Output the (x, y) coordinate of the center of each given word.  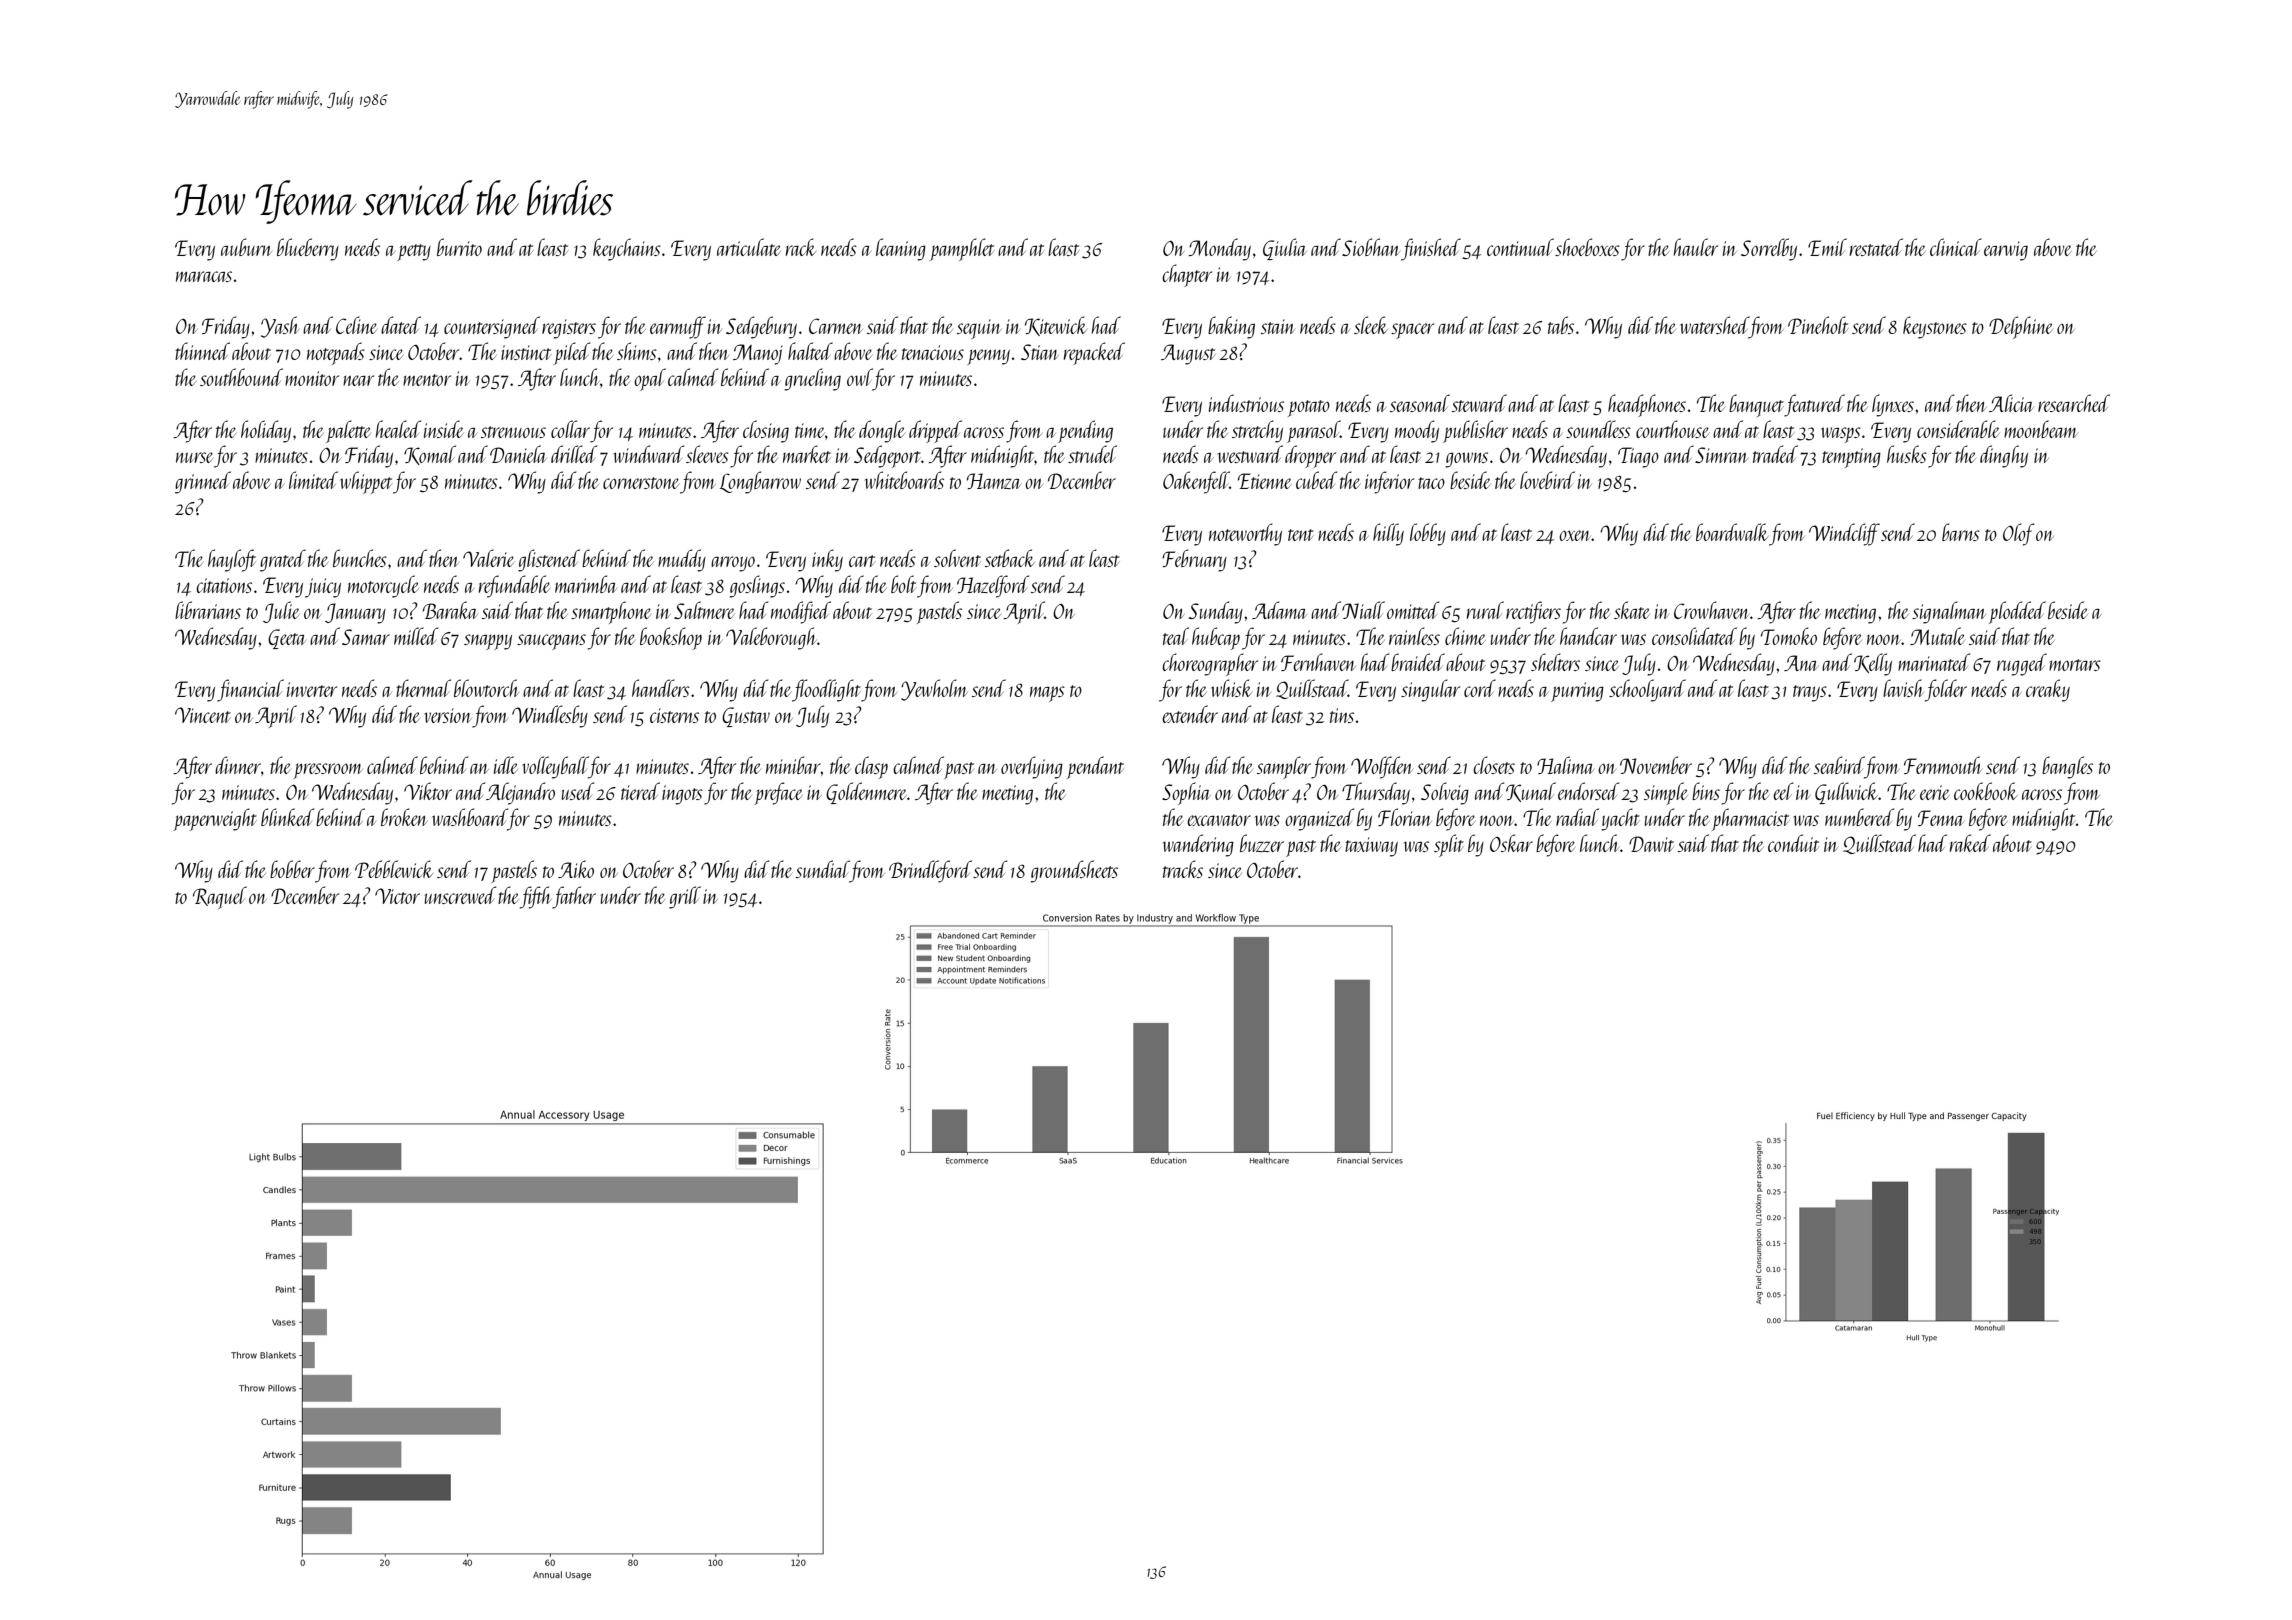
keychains (627, 249)
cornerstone (641, 483)
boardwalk (1732, 532)
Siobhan (1371, 247)
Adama (1279, 610)
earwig (2006, 251)
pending (1085, 431)
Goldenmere (866, 793)
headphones (1647, 405)
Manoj (758, 354)
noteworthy (1245, 534)
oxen (1575, 535)
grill (685, 897)
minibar (793, 765)
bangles (2067, 767)
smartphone (611, 612)
